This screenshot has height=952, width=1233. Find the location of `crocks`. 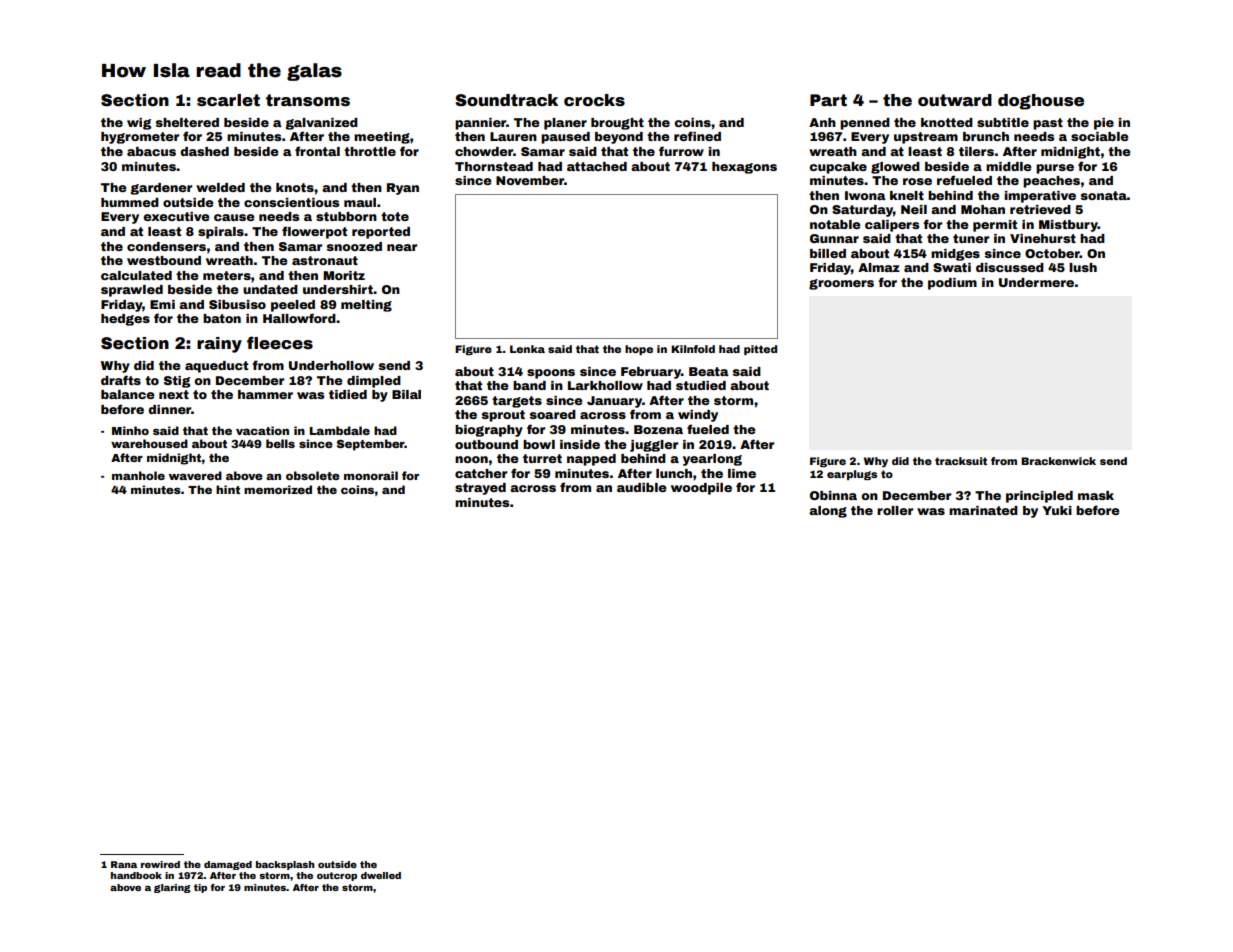

crocks is located at coordinates (594, 100).
